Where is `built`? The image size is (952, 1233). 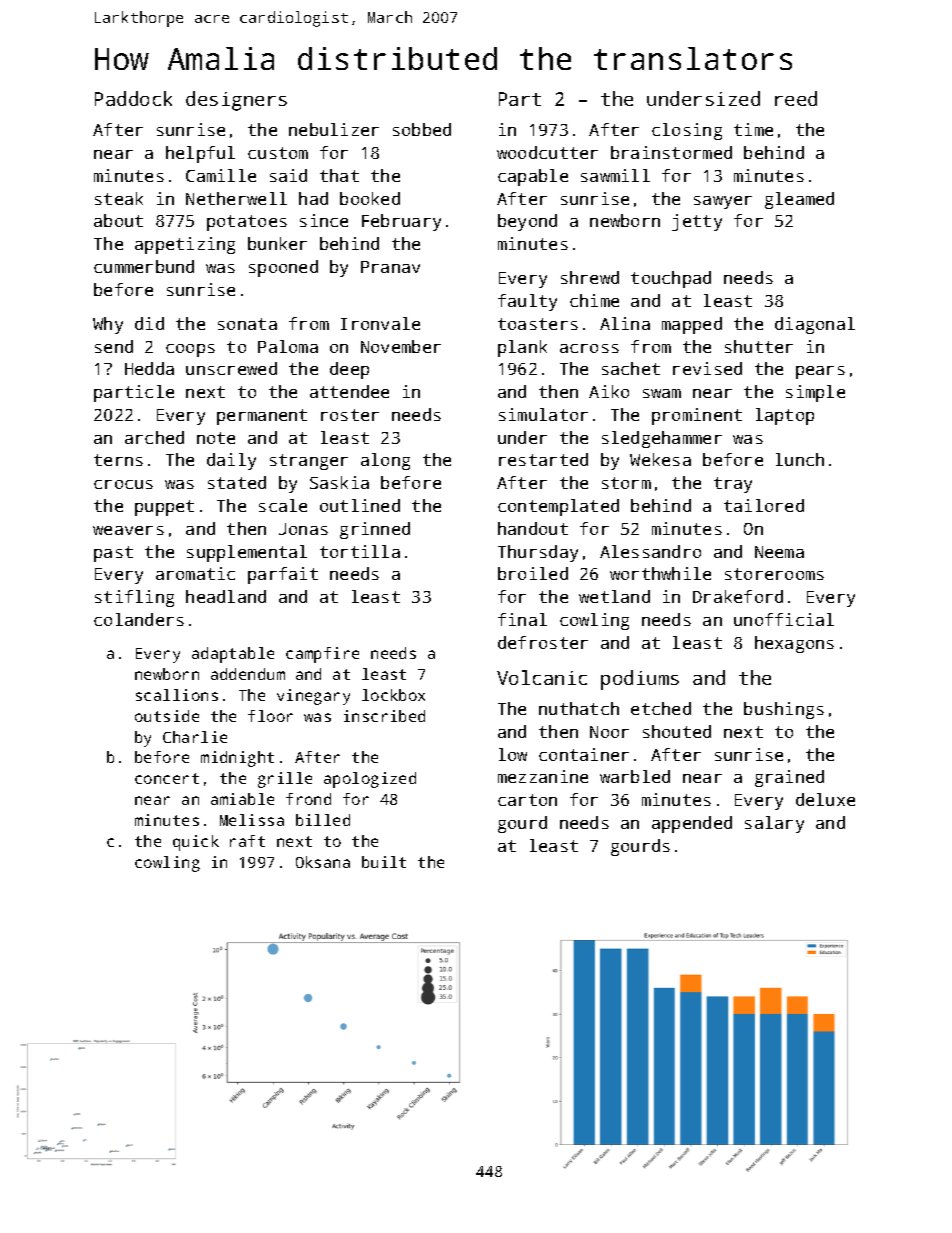 built is located at coordinates (384, 862).
